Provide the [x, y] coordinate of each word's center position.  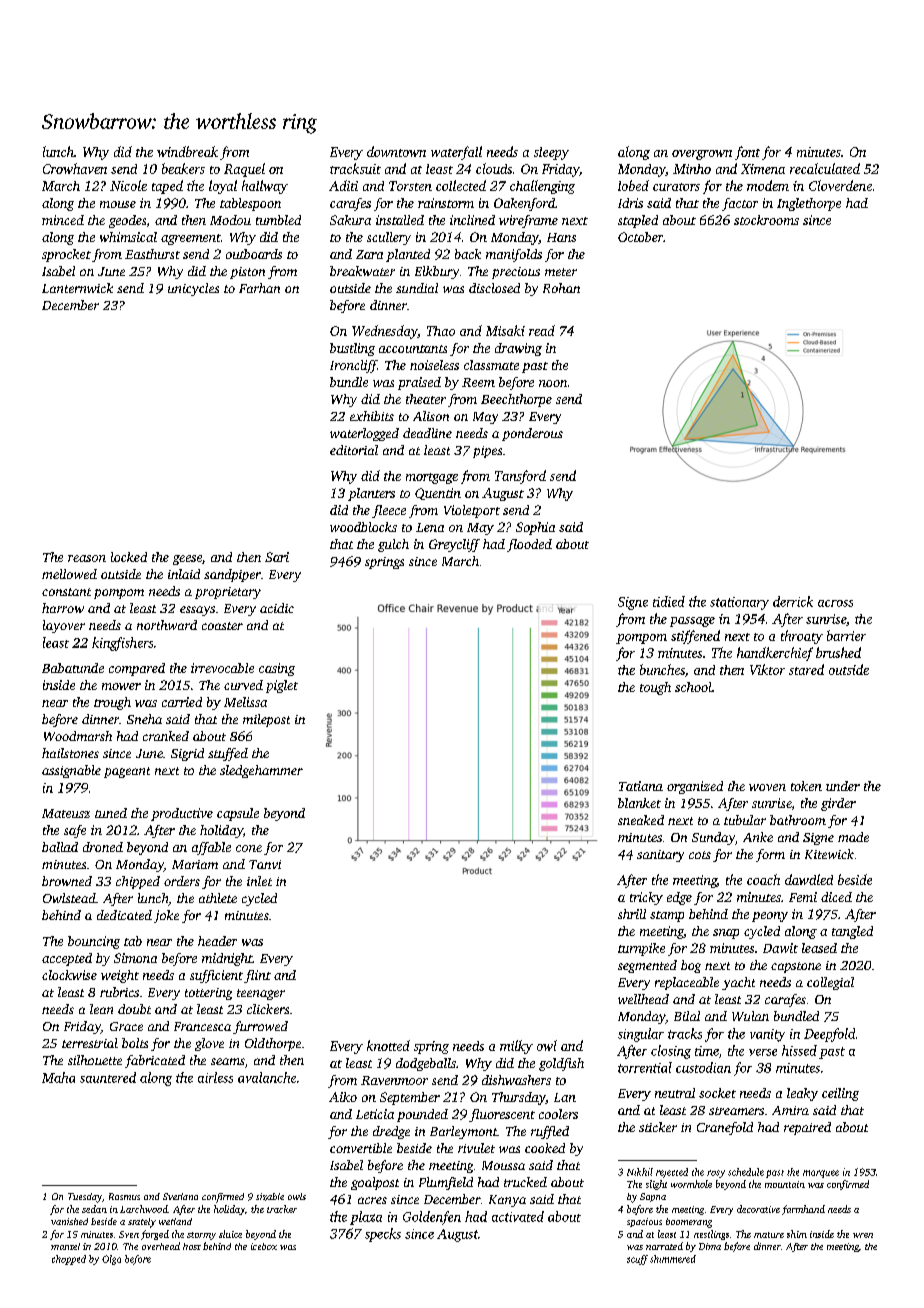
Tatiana [641, 786]
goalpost [375, 1183]
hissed [799, 1050]
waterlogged [364, 434]
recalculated [825, 168]
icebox [264, 1246]
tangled [852, 932]
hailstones [70, 753]
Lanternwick [77, 288]
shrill [632, 914]
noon [553, 383]
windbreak [187, 151]
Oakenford [524, 204]
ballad [60, 847]
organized [695, 787]
